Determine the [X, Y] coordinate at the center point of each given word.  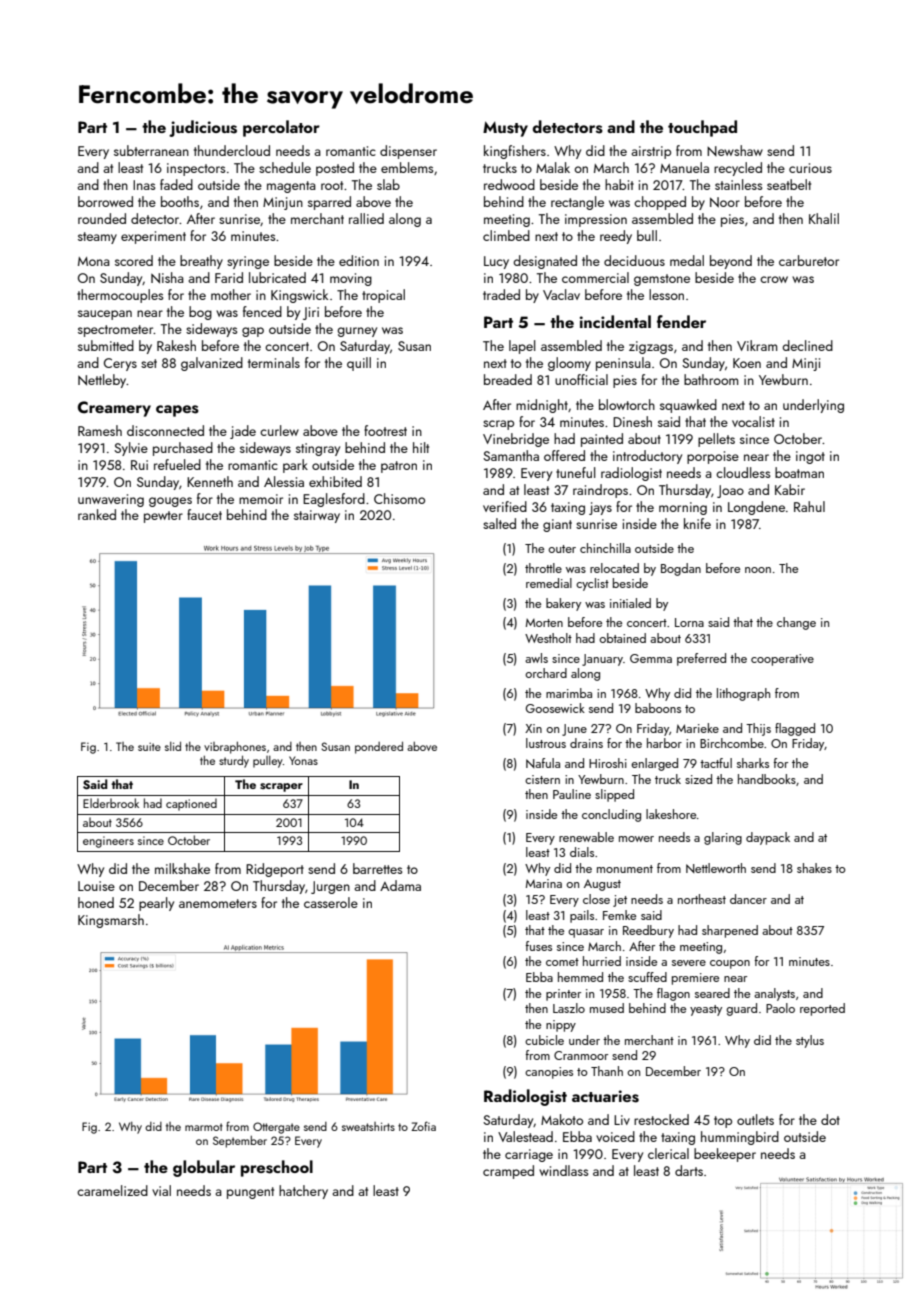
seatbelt [789, 184]
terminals [274, 362]
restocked [661, 1119]
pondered [379, 747]
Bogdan [681, 569]
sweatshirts [368, 1126]
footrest [385, 430]
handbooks [767, 779]
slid [173, 746]
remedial [549, 583]
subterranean [151, 150]
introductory [647, 457]
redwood [509, 184]
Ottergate [276, 1128]
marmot [204, 1127]
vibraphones [235, 748]
